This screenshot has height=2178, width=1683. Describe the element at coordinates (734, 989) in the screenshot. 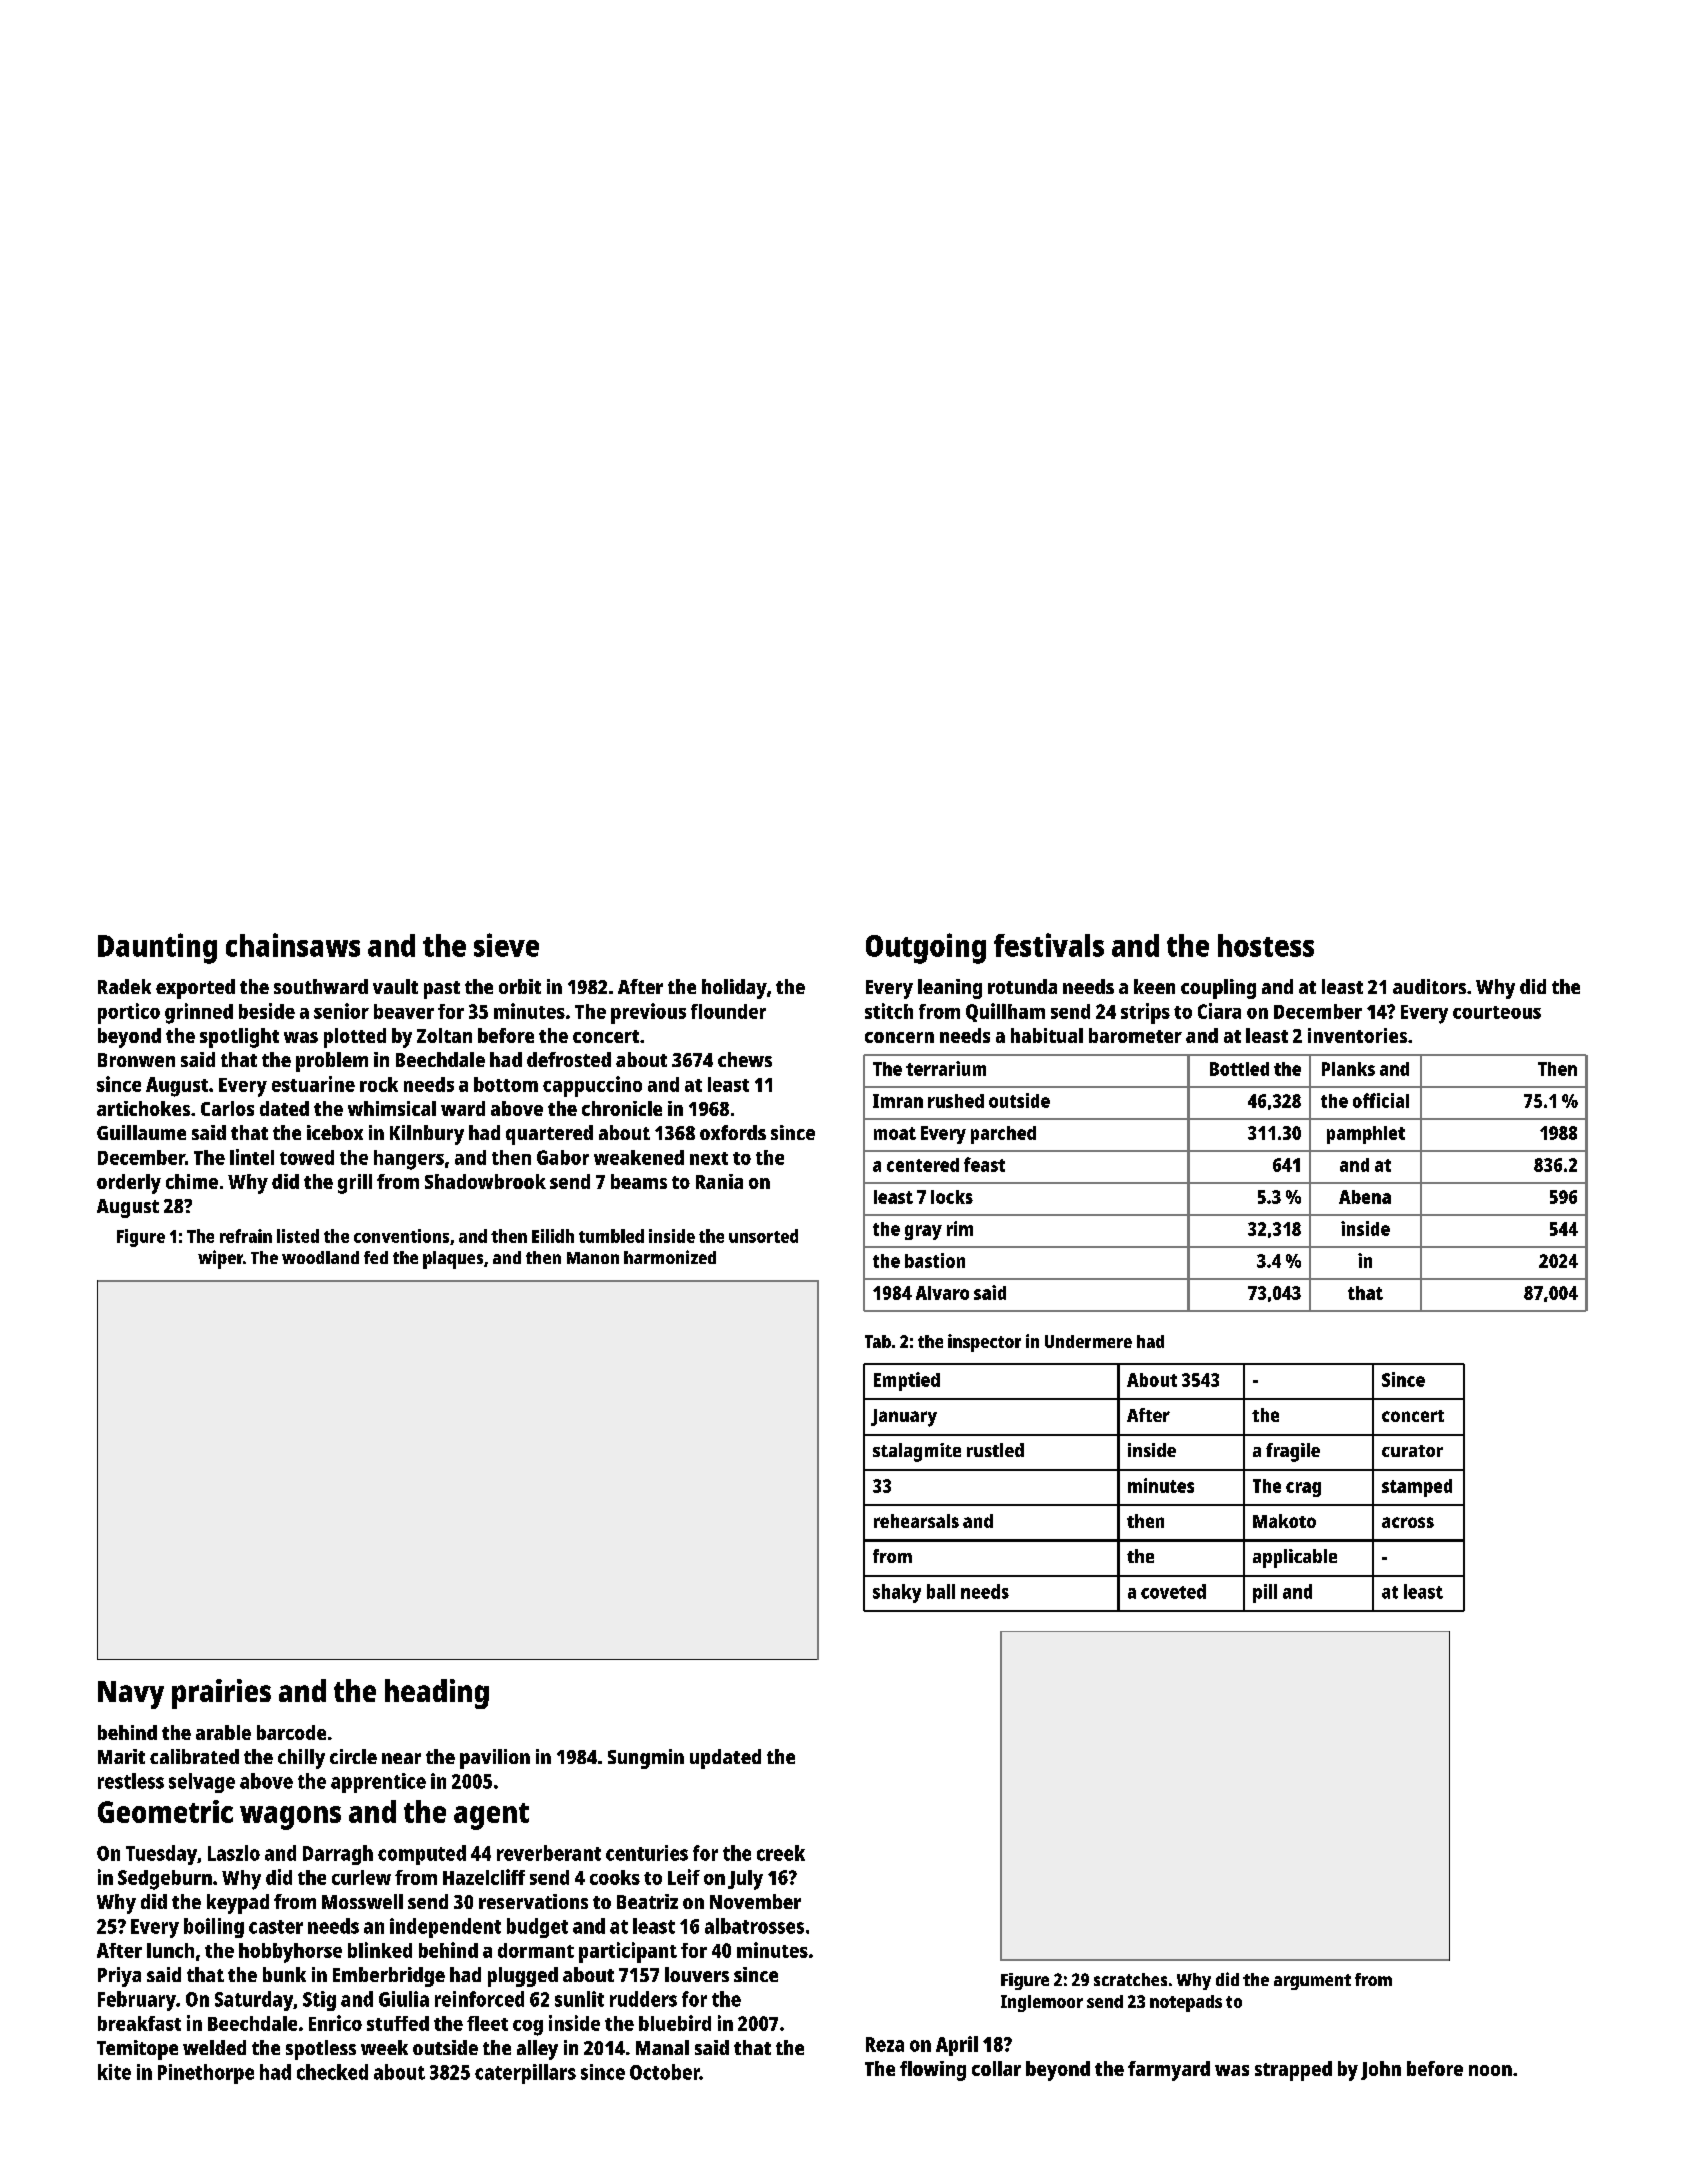

I see `holiday` at that location.
